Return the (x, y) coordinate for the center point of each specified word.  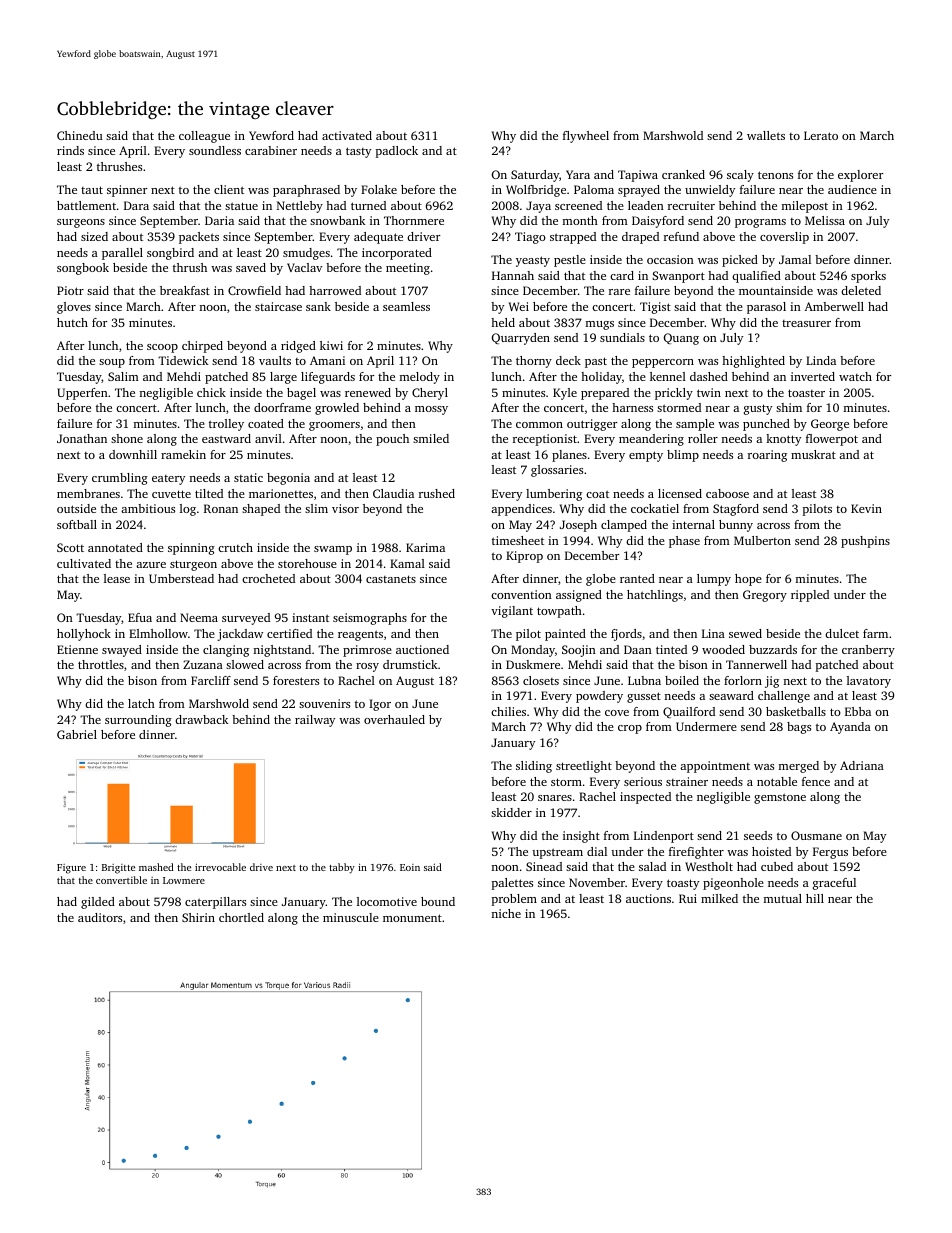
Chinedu (80, 135)
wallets (766, 135)
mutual (783, 898)
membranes (88, 493)
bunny (736, 526)
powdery (599, 697)
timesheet (518, 540)
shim (789, 407)
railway (315, 721)
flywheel (586, 137)
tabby (342, 868)
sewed (745, 633)
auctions (648, 898)
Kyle (565, 394)
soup (112, 363)
